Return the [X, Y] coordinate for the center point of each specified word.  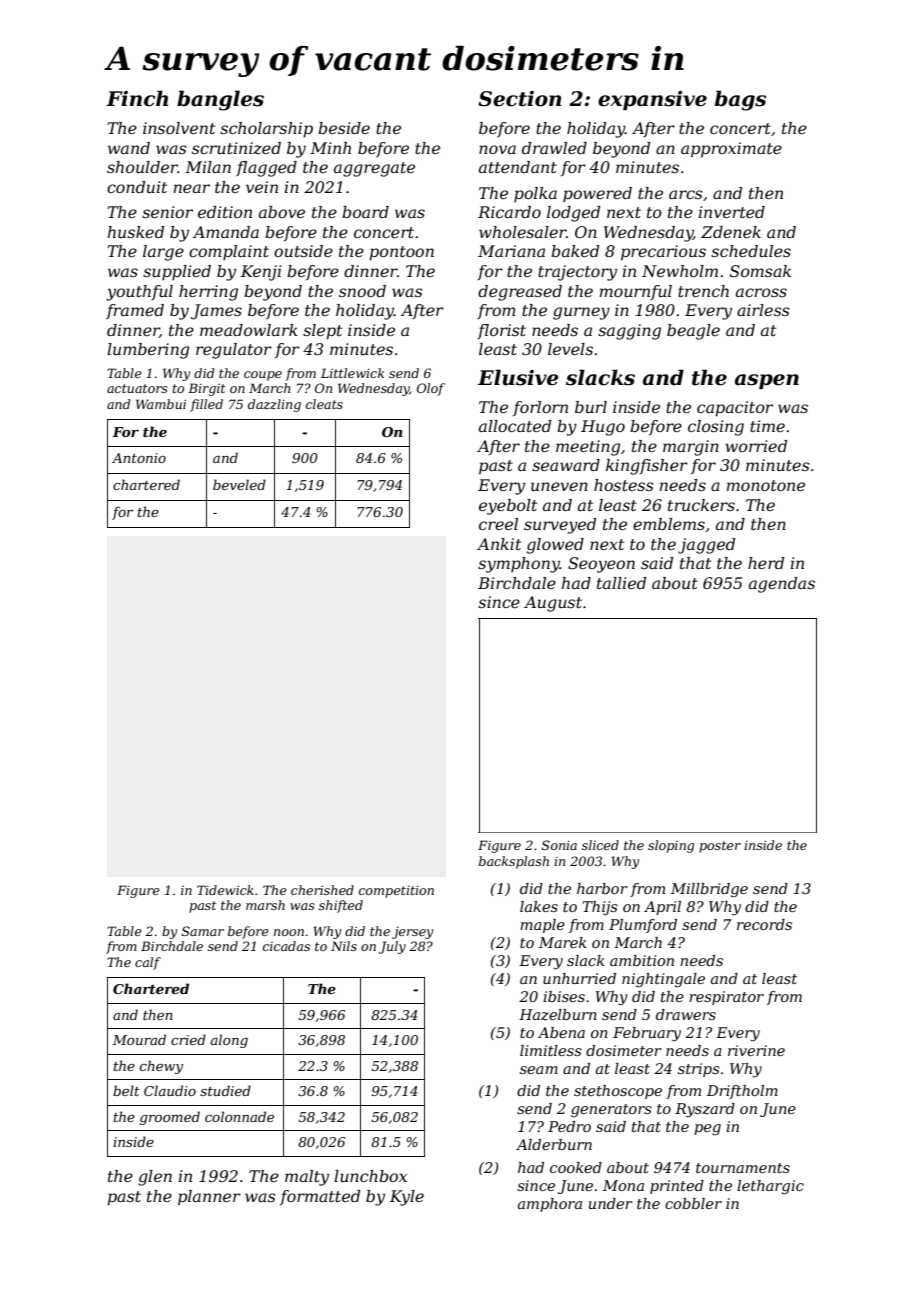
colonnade [239, 1116]
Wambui [161, 404]
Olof [431, 389]
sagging [629, 332]
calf [148, 963]
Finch [137, 98]
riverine [756, 1050]
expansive [652, 100]
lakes [539, 906]
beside [344, 128]
